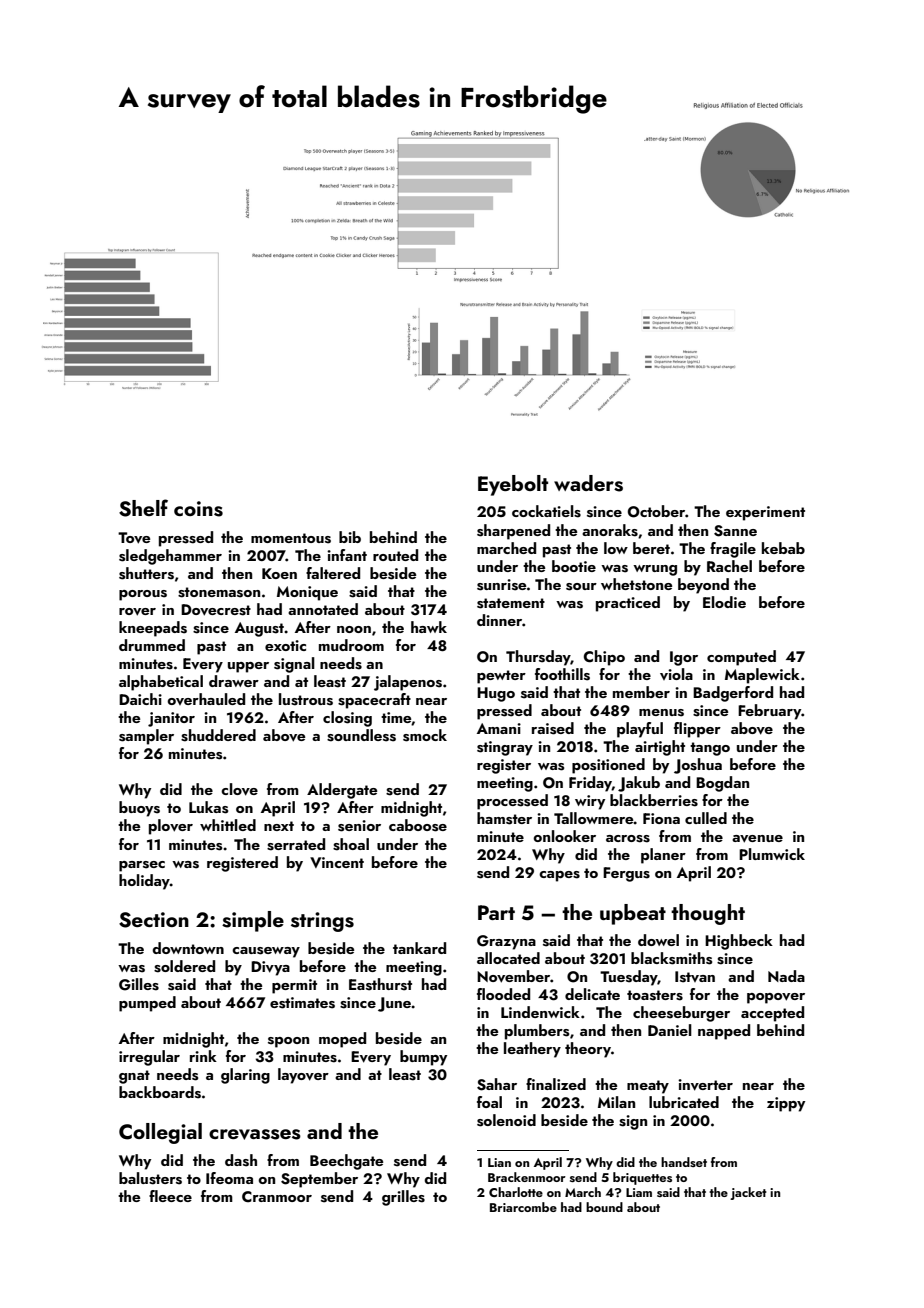 The width and height of the screenshot is (924, 1308). I want to click on leathery, so click(532, 1050).
